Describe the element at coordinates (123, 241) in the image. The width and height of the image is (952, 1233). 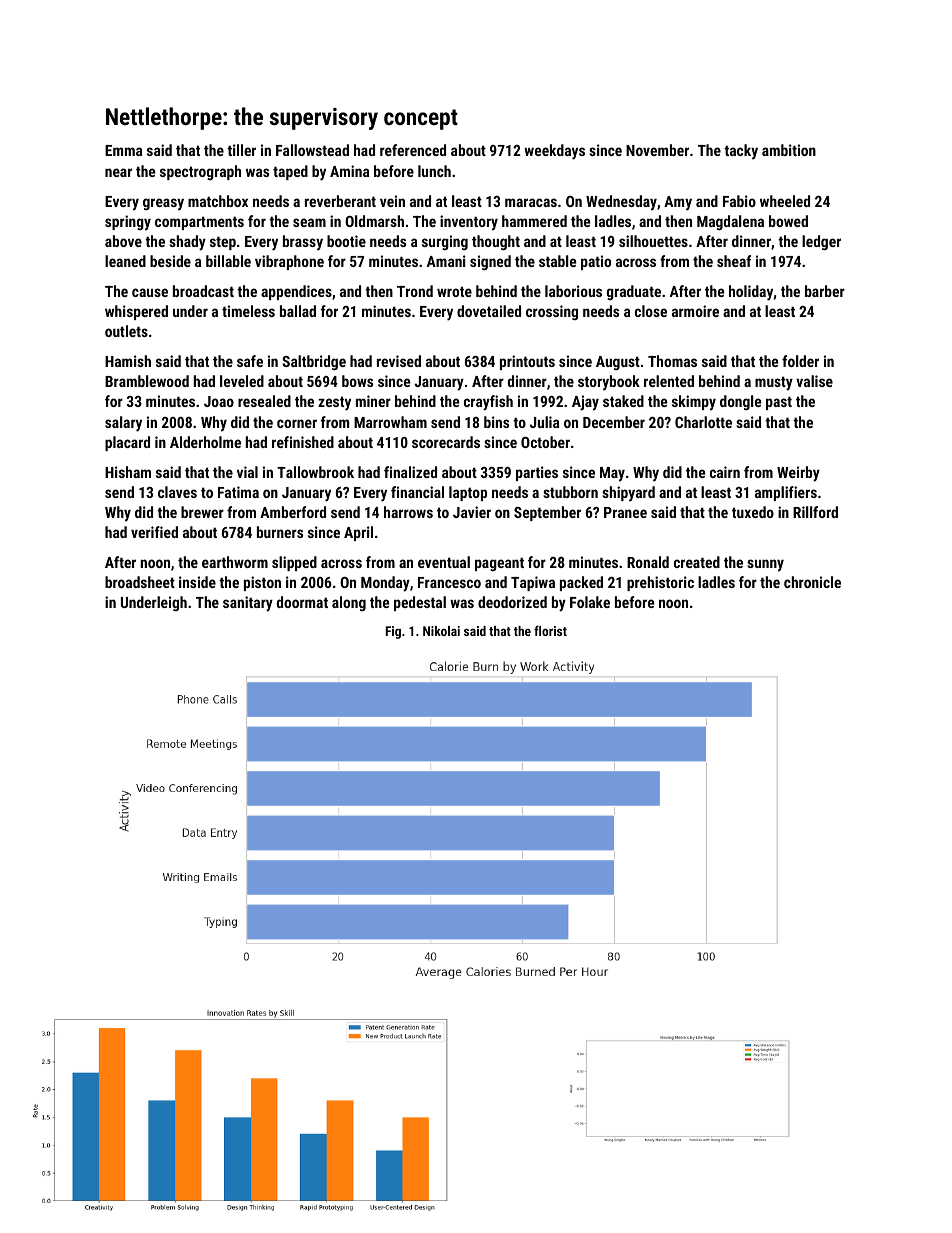
I see `above` at that location.
